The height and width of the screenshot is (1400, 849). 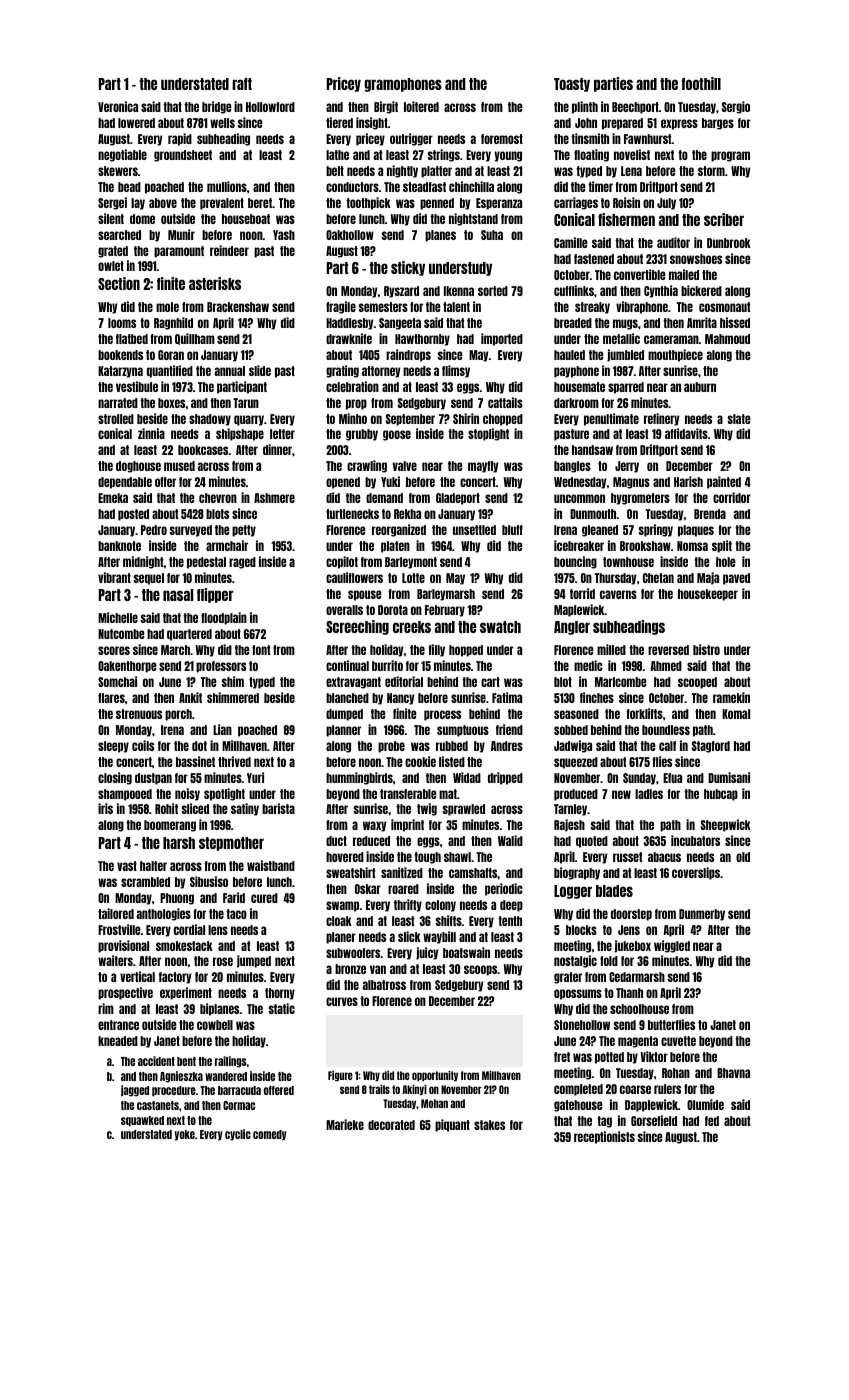 I want to click on ramekin, so click(x=731, y=697).
